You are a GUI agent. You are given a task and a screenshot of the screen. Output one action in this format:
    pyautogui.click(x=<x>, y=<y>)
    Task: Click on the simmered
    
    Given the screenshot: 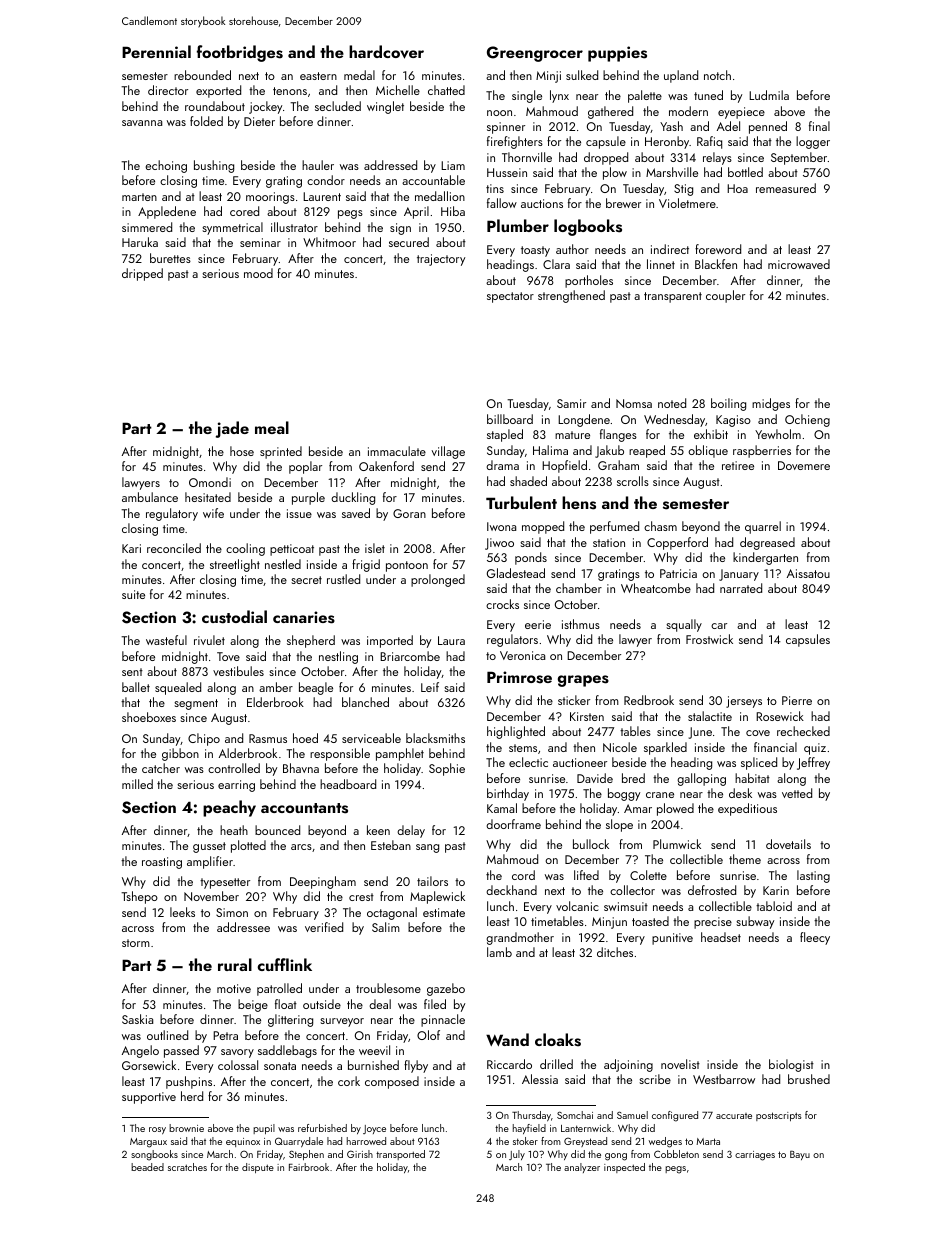 What is the action you would take?
    pyautogui.click(x=147, y=227)
